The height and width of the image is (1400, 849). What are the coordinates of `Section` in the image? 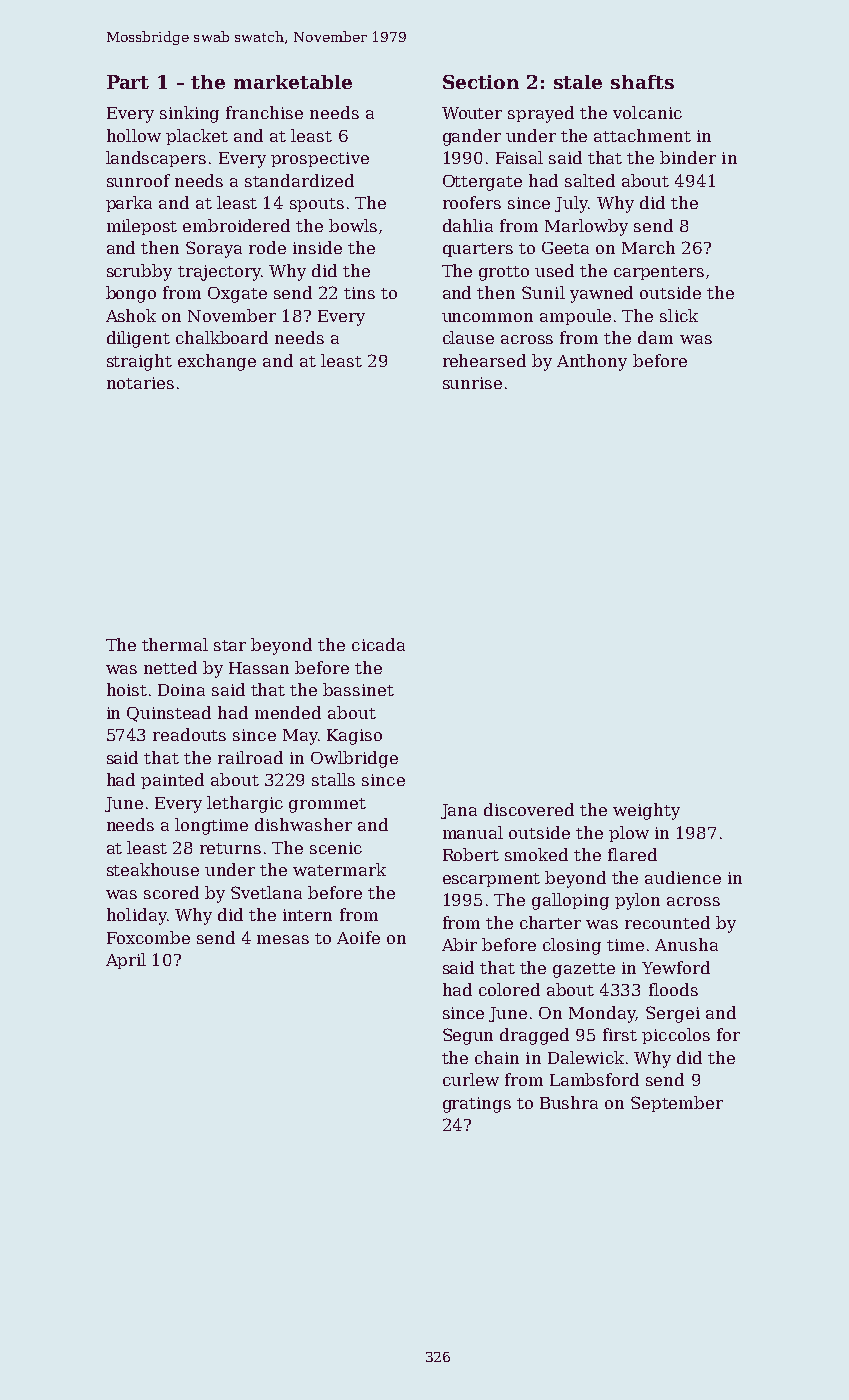 It's located at (481, 82).
